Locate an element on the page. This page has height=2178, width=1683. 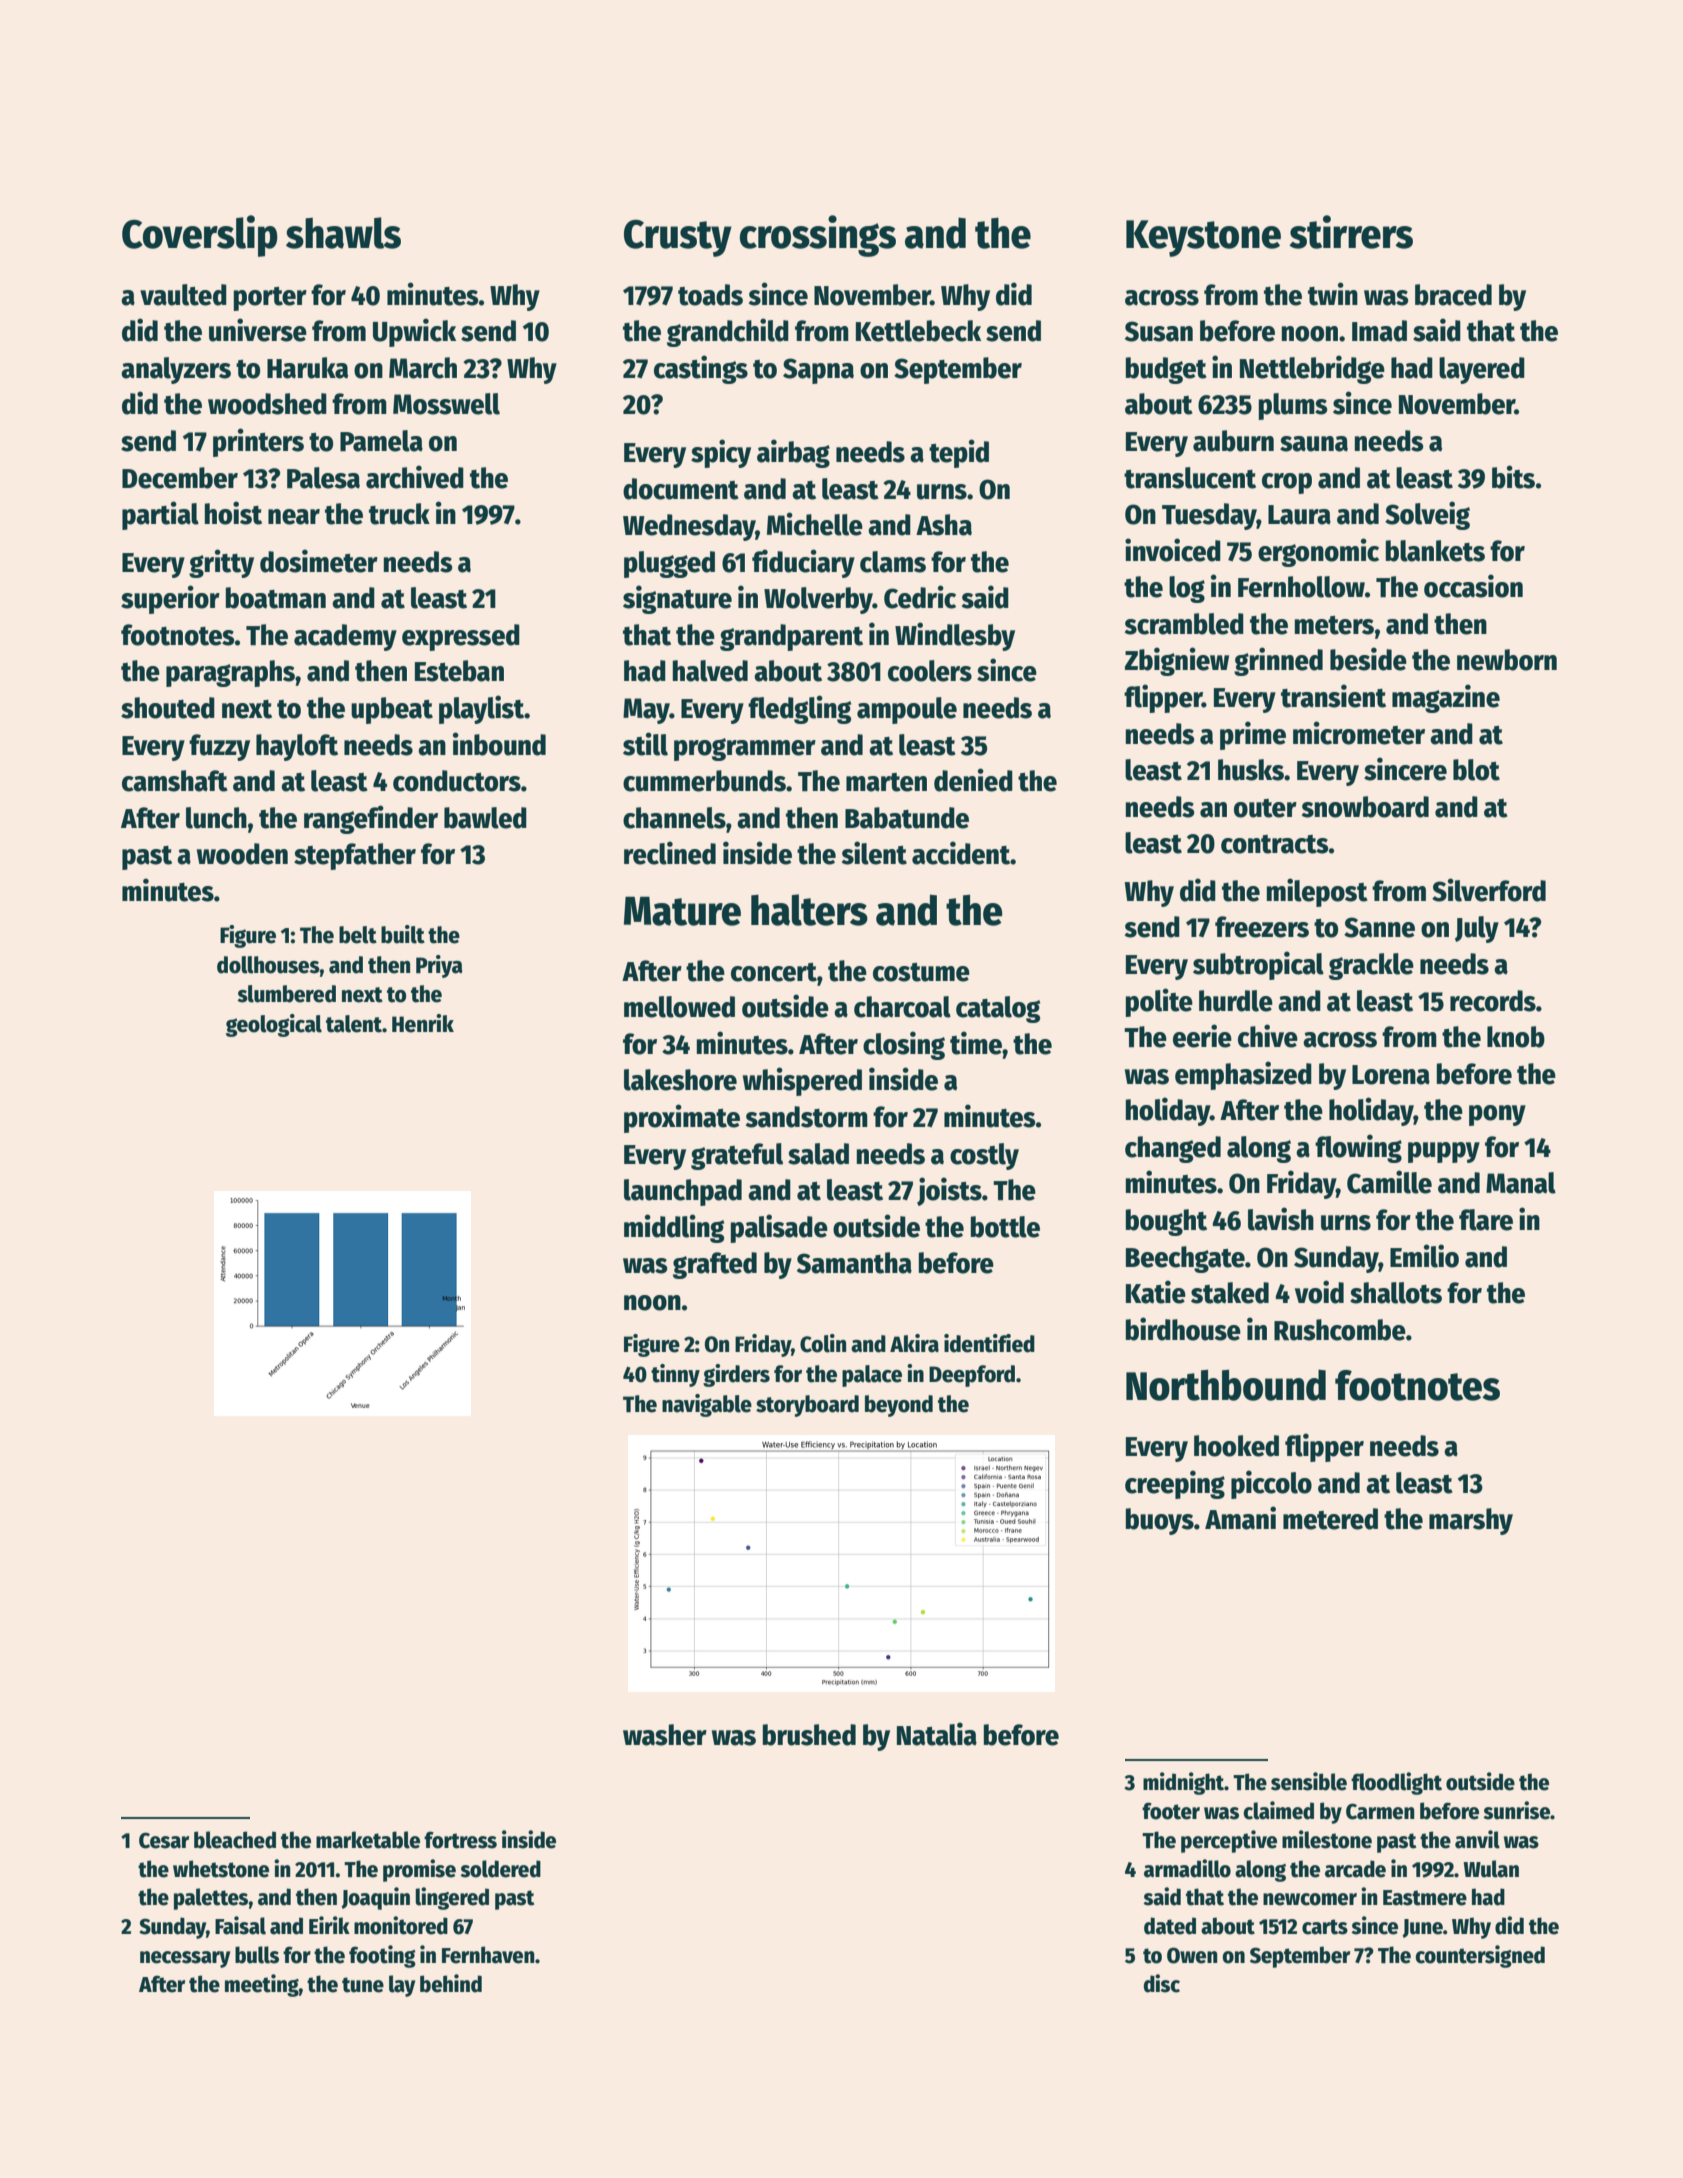
hooked is located at coordinates (1236, 1446).
